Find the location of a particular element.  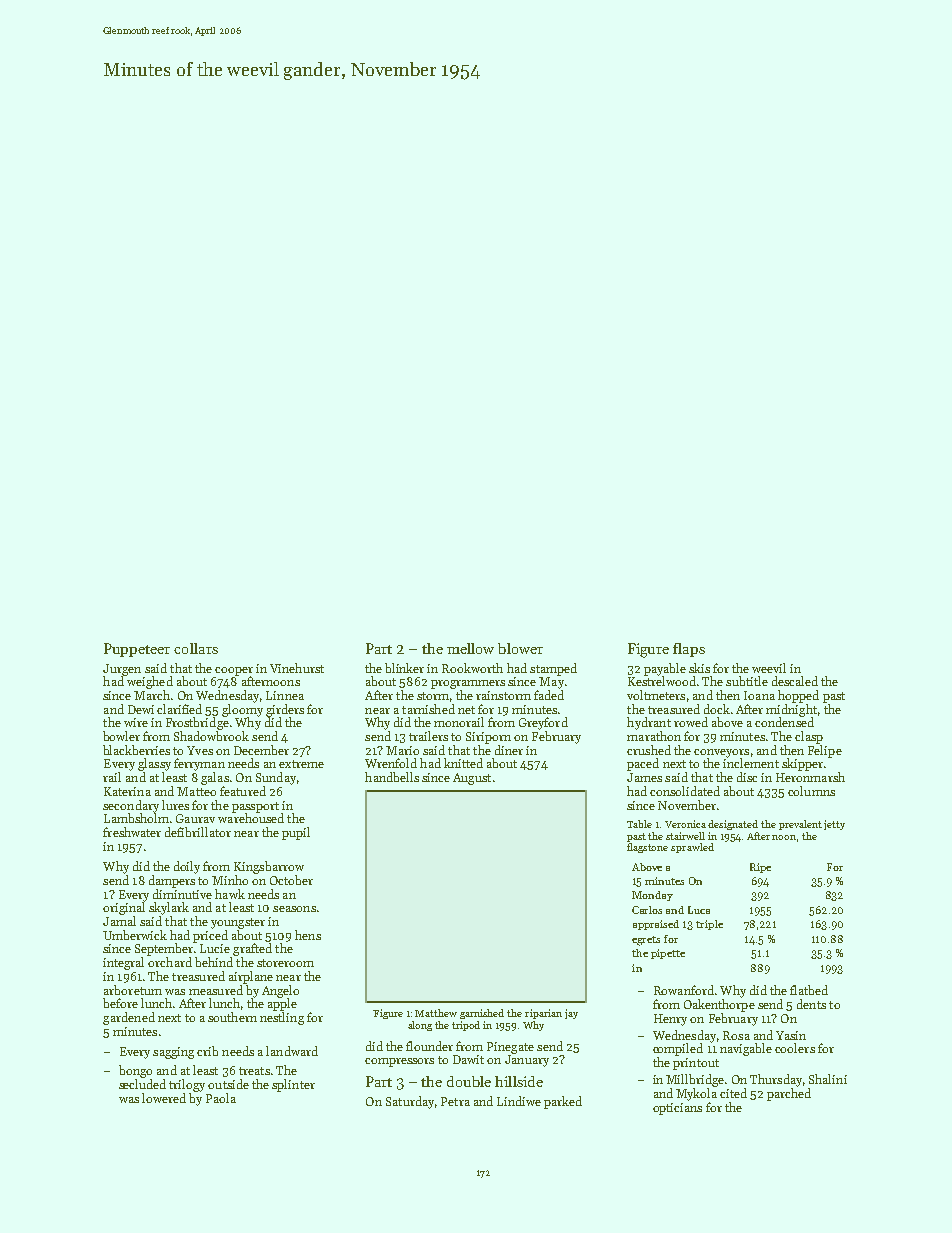

flaps is located at coordinates (689, 650).
